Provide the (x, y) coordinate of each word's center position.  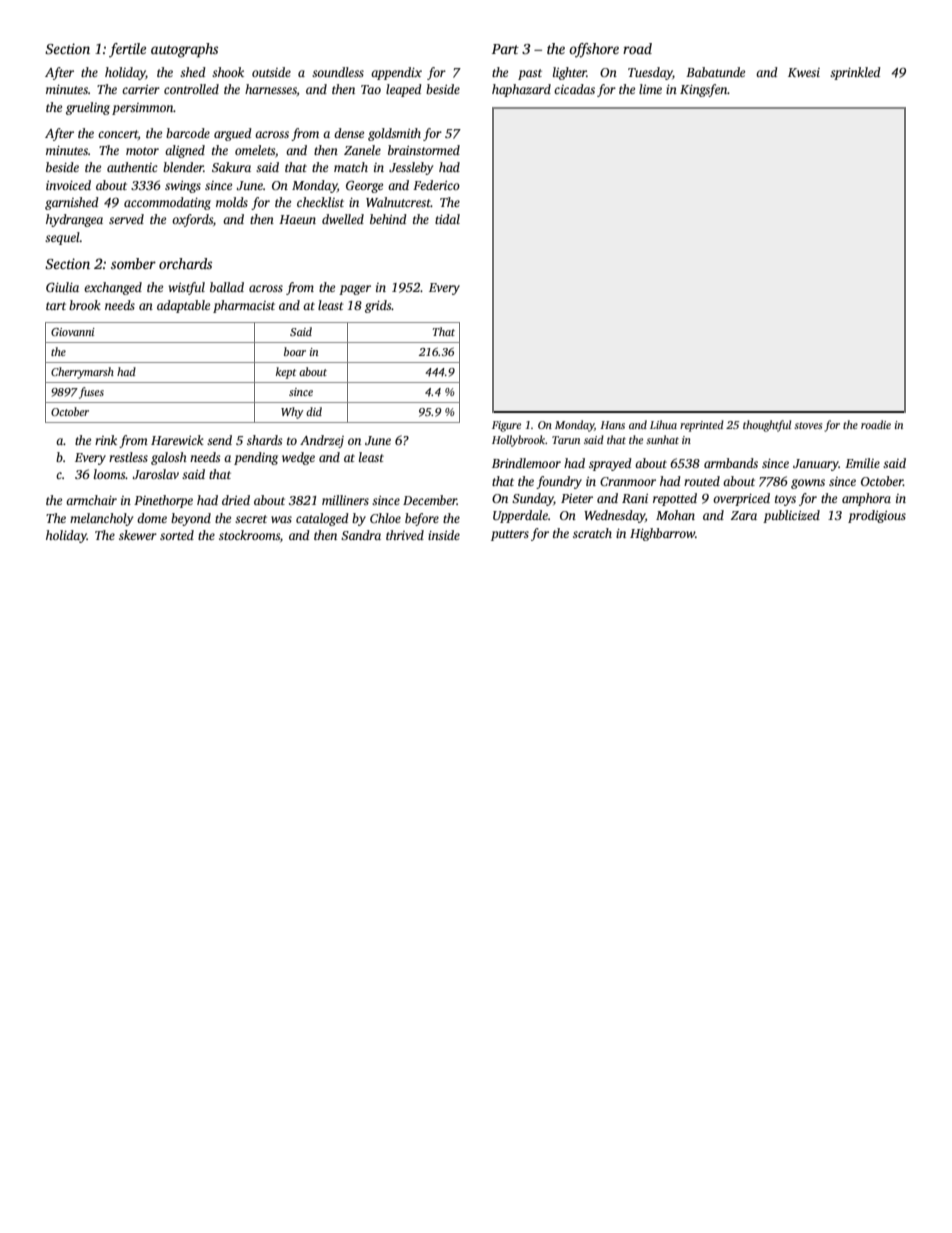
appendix (396, 73)
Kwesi (804, 72)
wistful (187, 288)
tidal (447, 219)
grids (378, 306)
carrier (141, 89)
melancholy (101, 519)
